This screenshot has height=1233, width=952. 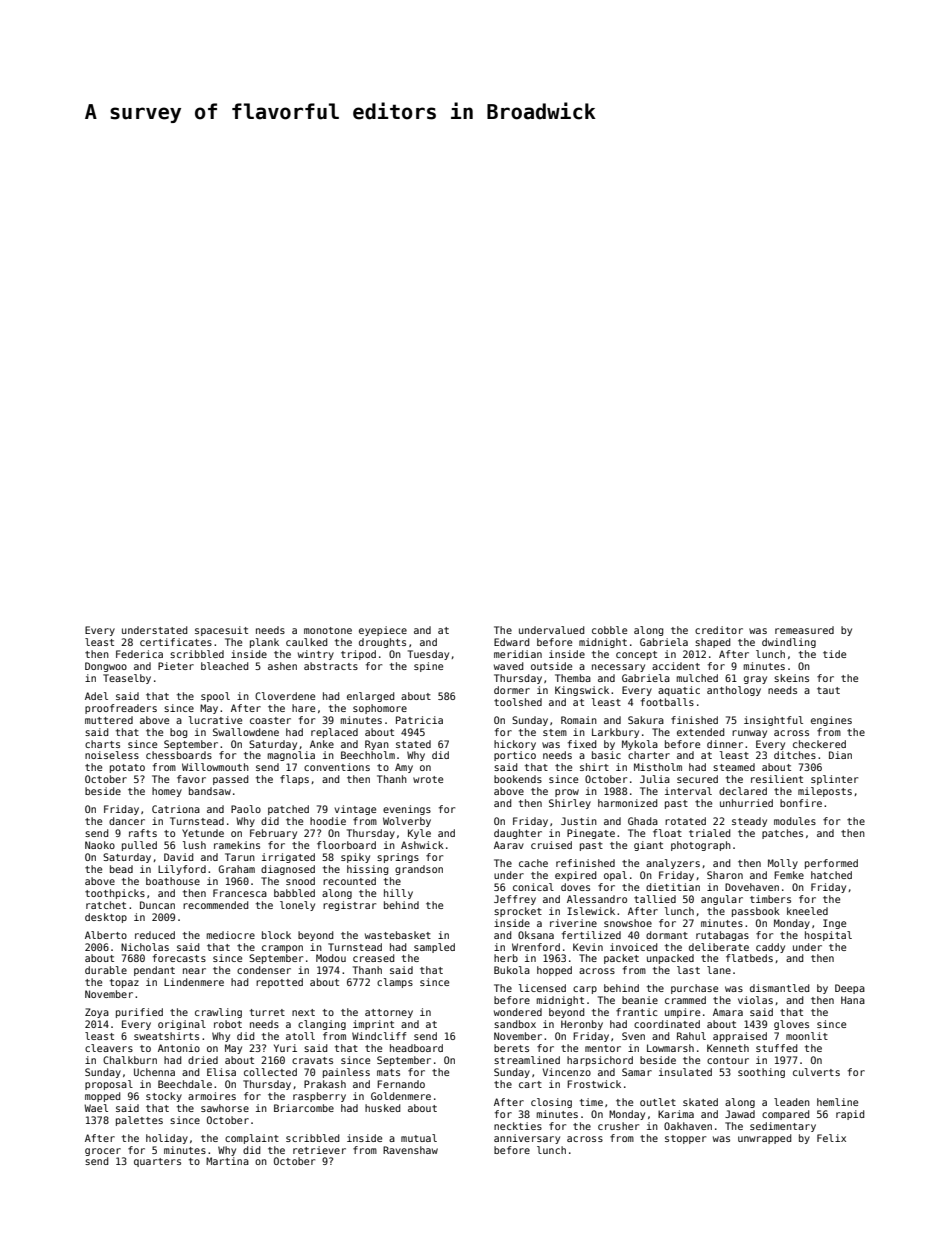 What do you see at coordinates (139, 1013) in the screenshot?
I see `purified` at bounding box center [139, 1013].
